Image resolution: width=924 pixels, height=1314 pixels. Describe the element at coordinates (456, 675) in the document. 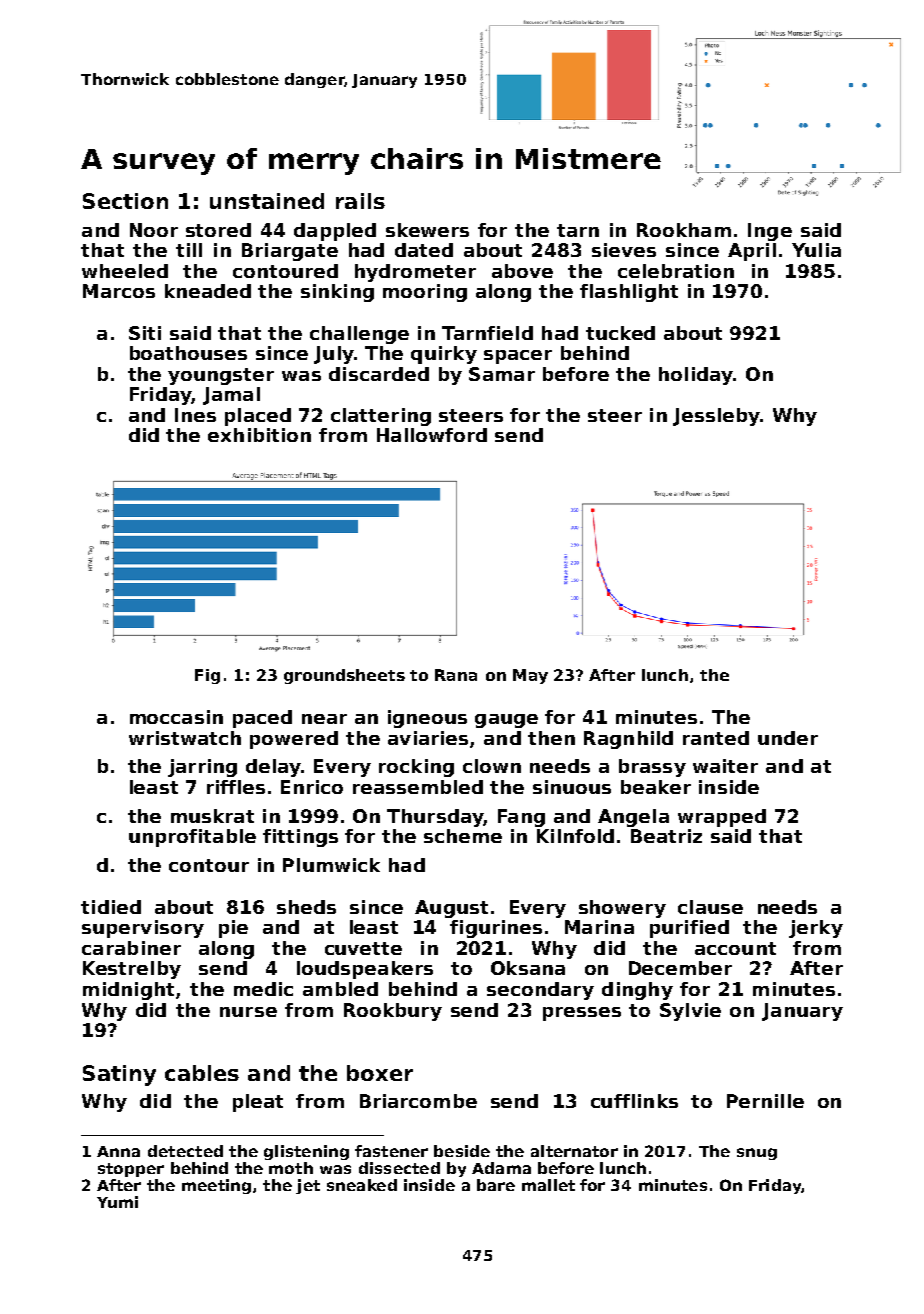

I see `Rana` at that location.
